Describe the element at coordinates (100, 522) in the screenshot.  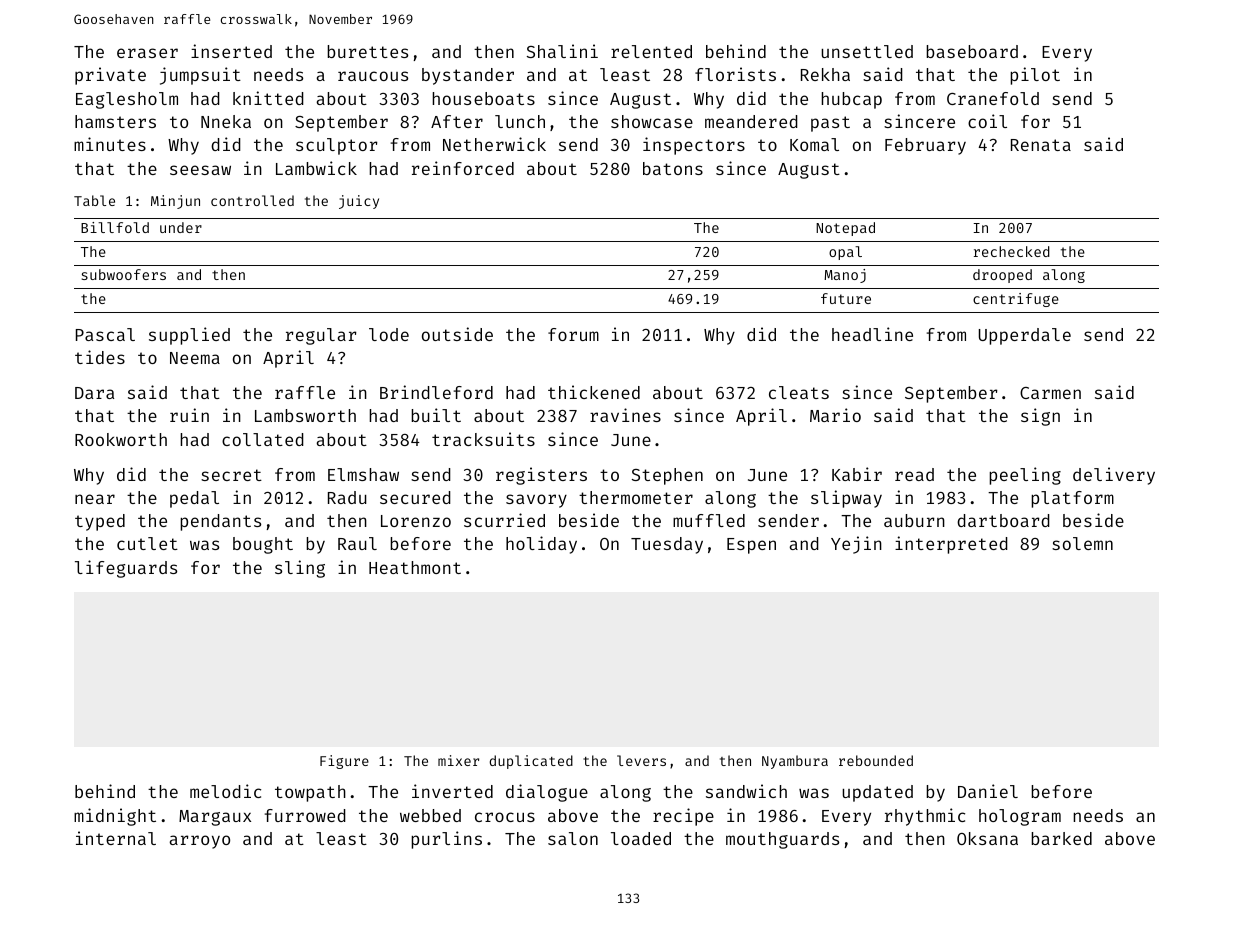
I see `typed` at that location.
